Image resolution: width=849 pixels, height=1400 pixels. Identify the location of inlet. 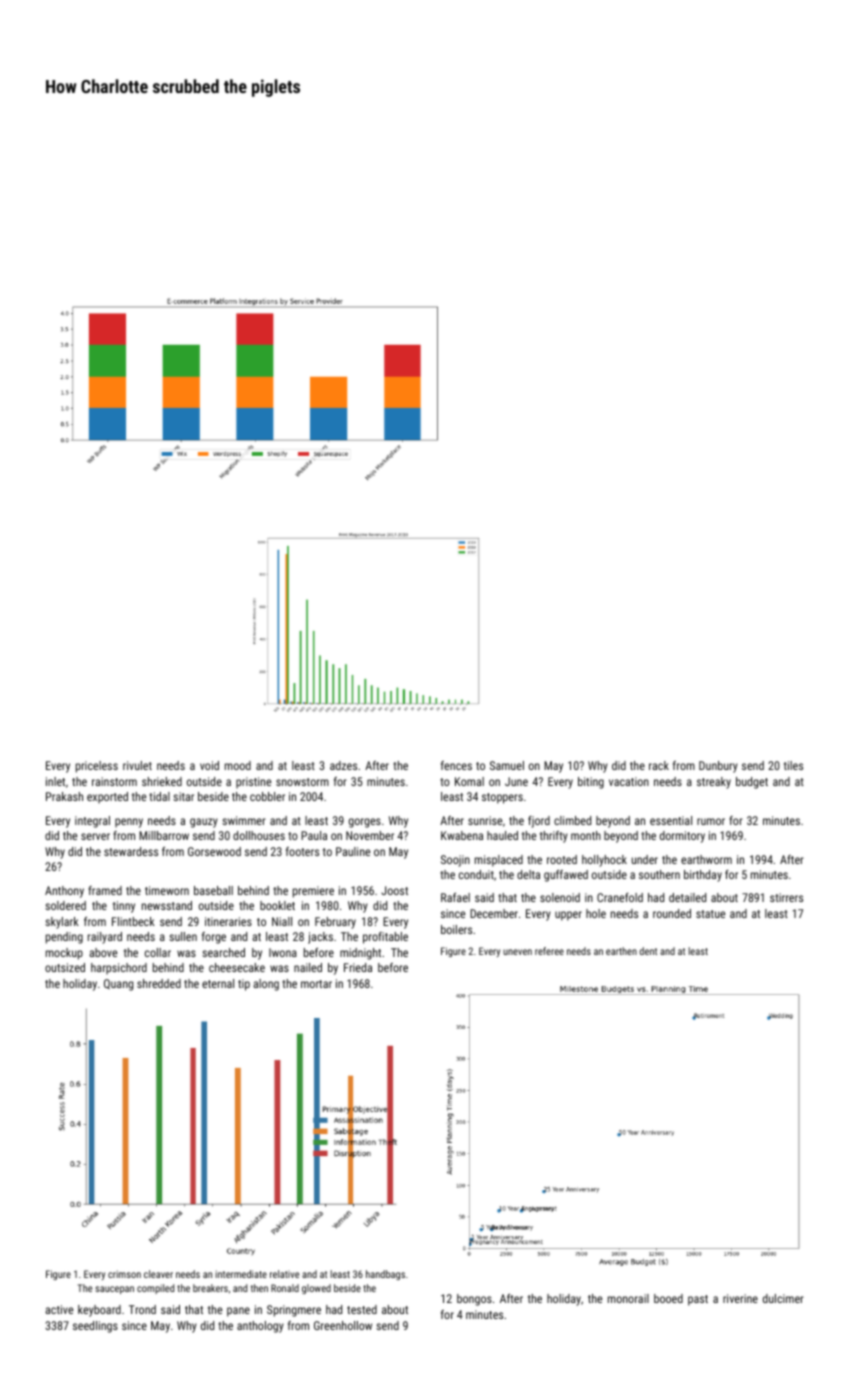
(55, 781).
